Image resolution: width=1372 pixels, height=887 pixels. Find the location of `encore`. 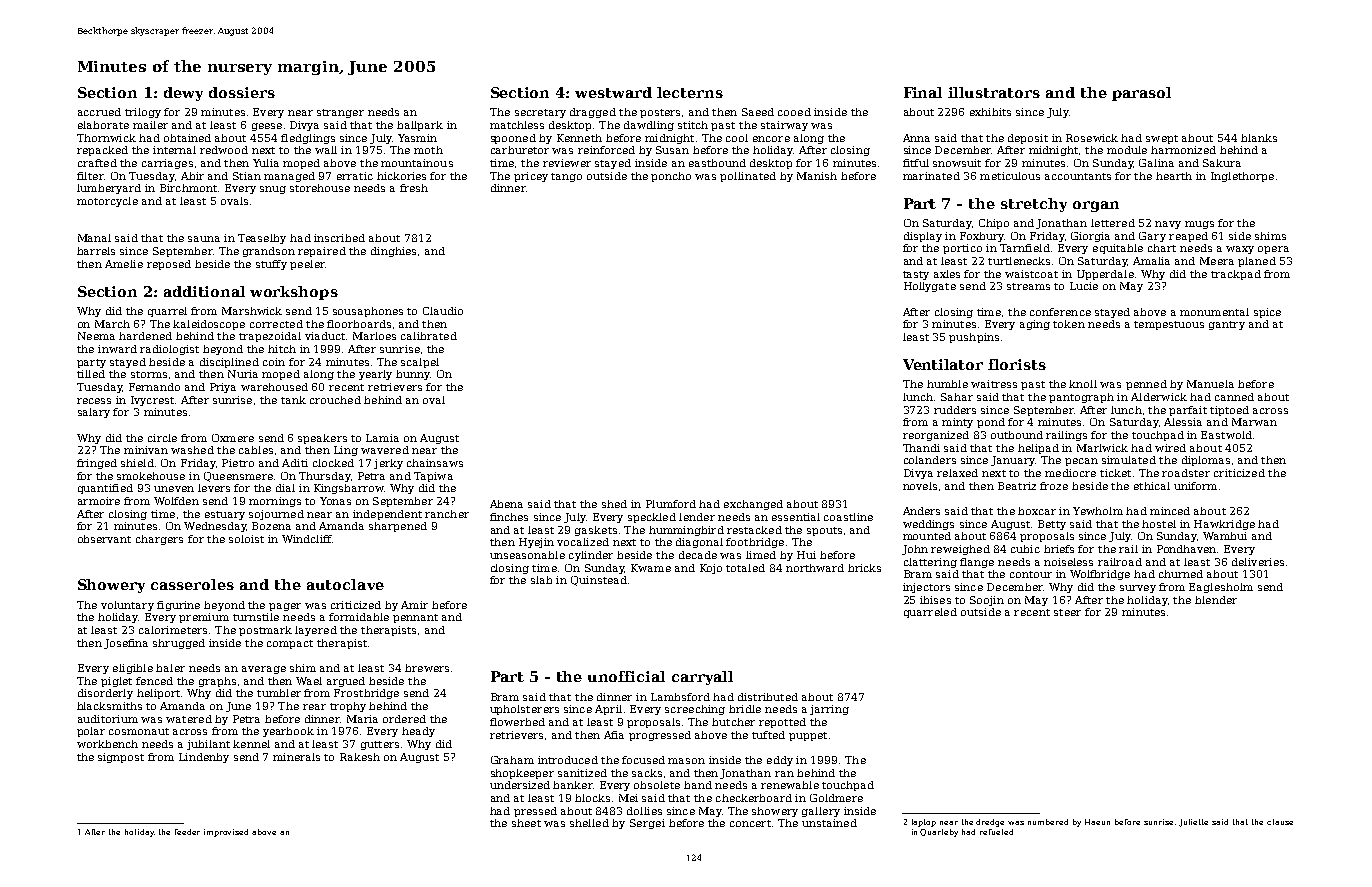

encore is located at coordinates (771, 139).
